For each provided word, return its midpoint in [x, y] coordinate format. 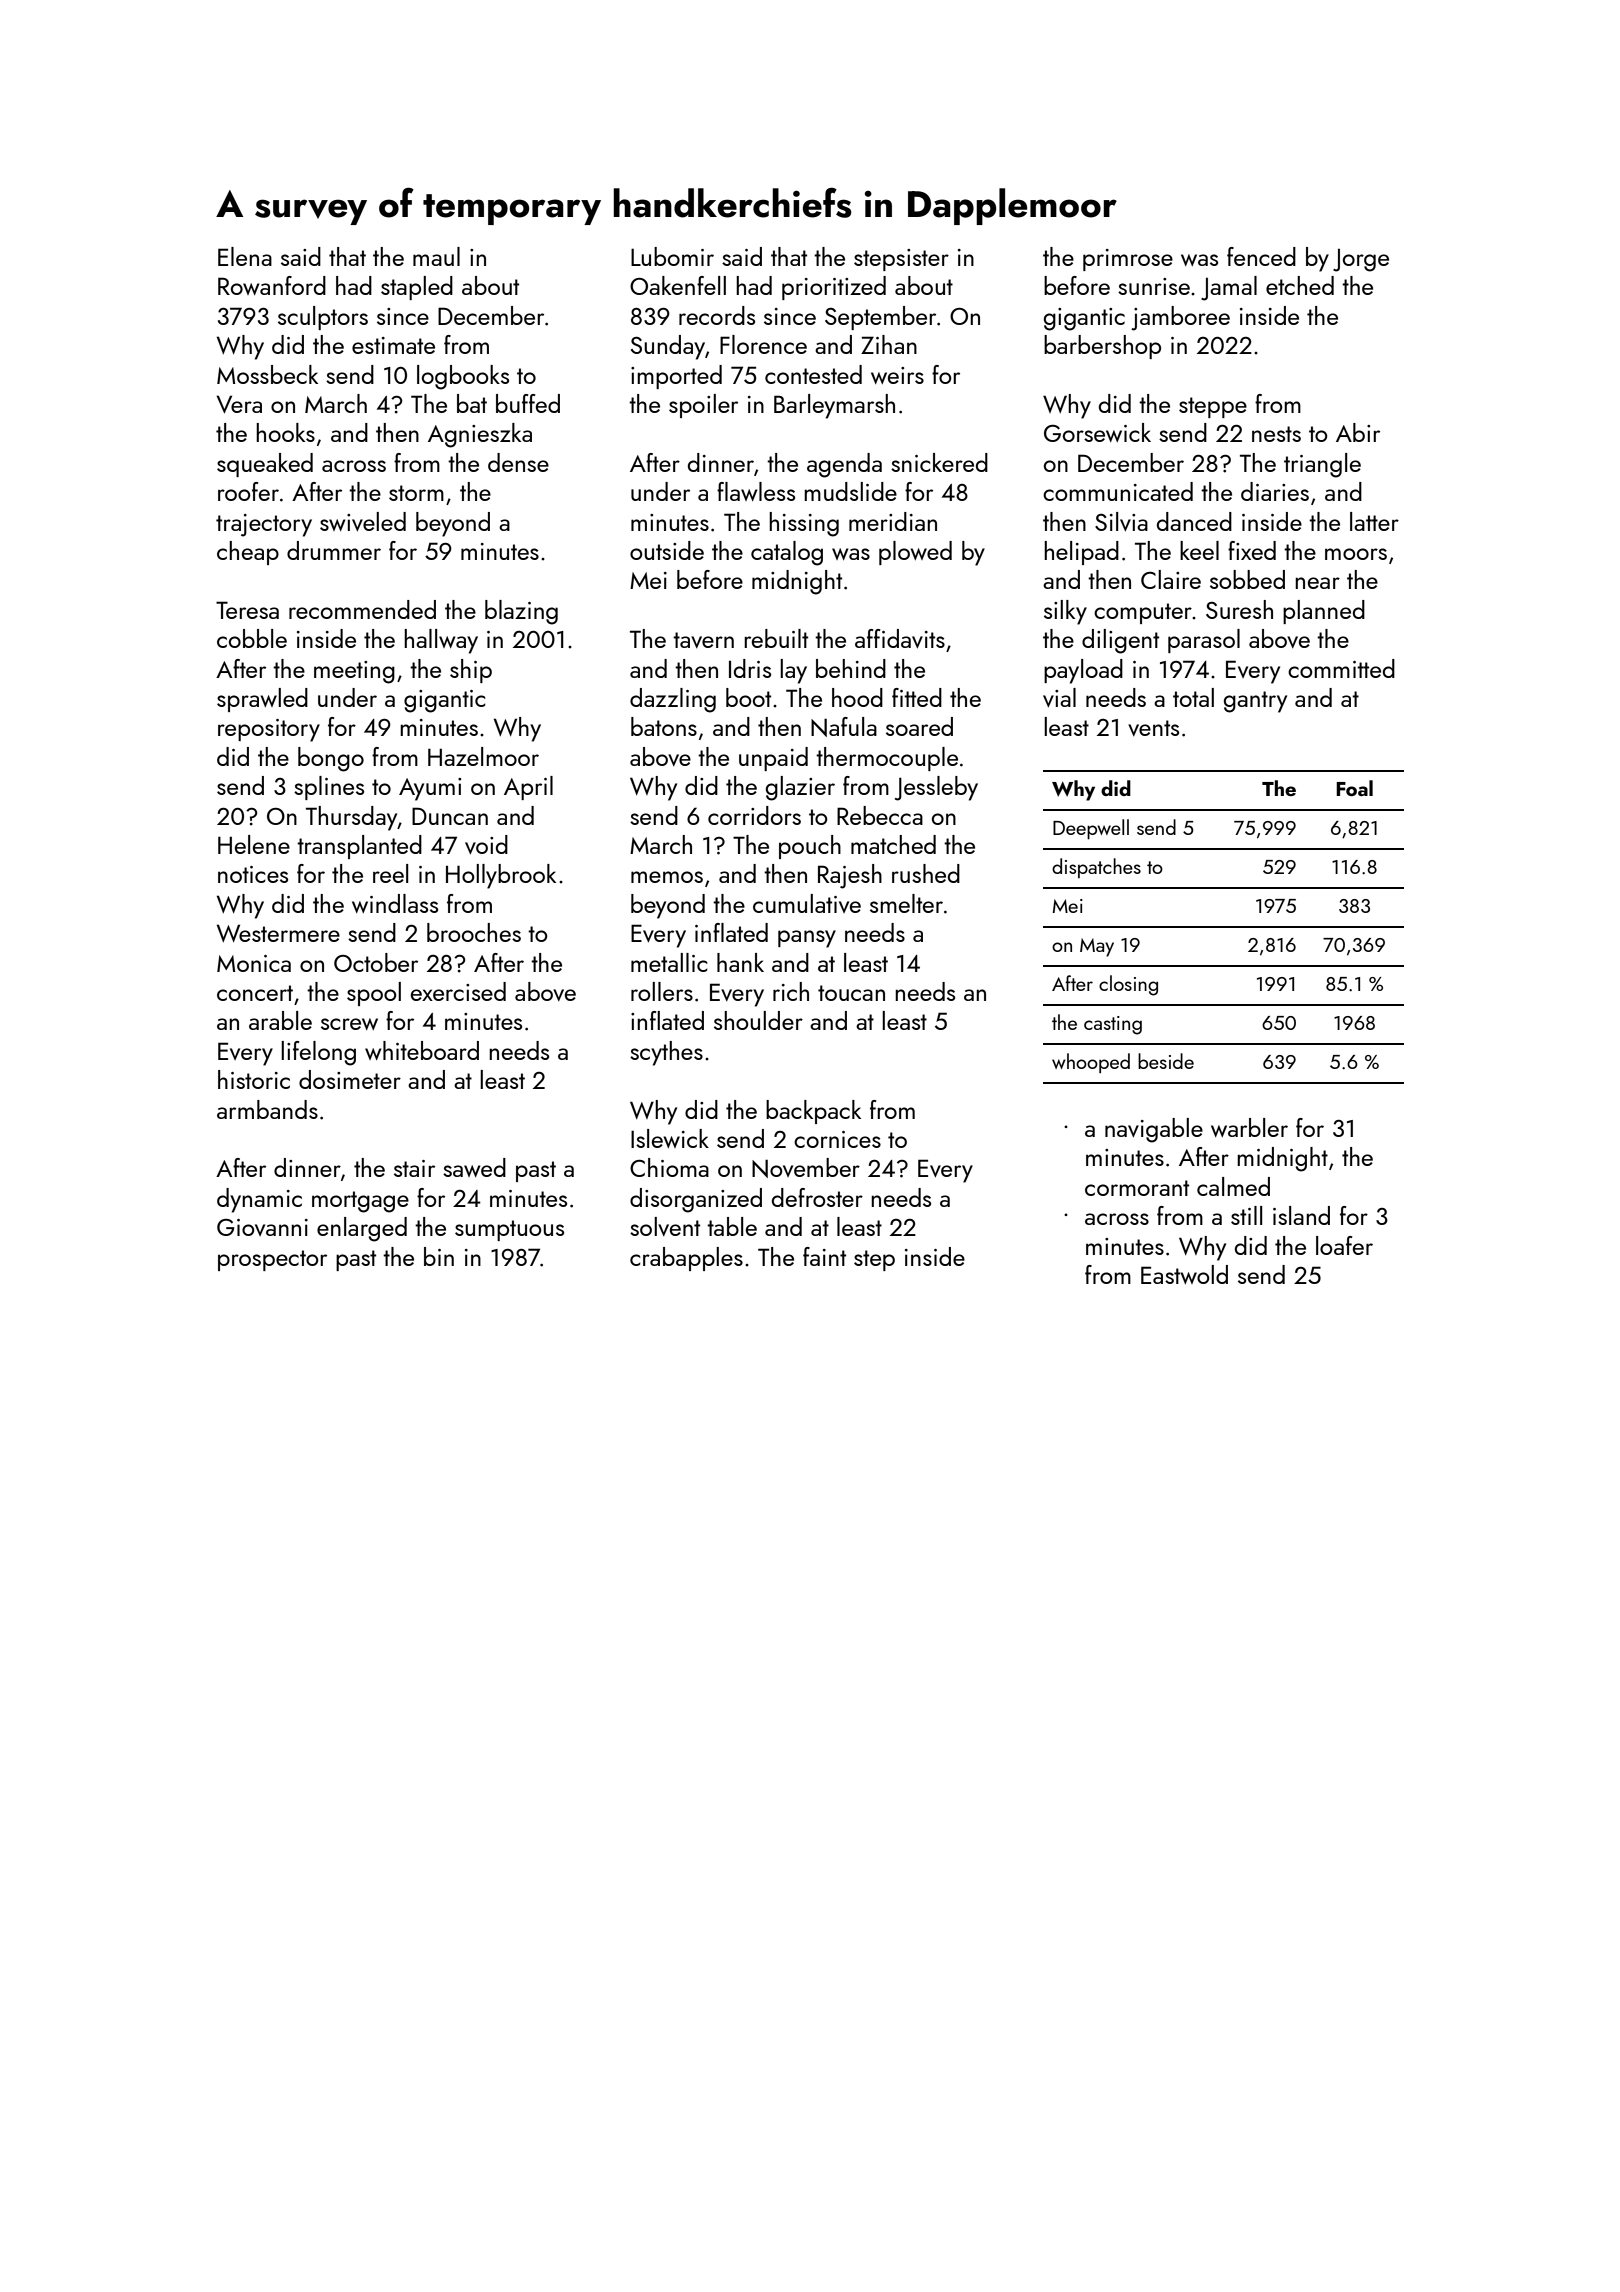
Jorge [1361, 260]
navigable [1154, 1130]
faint [824, 1256]
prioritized [834, 288]
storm [416, 493]
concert [255, 993]
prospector [272, 1260]
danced [1194, 521]
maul [436, 256]
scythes [666, 1053]
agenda [844, 465]
